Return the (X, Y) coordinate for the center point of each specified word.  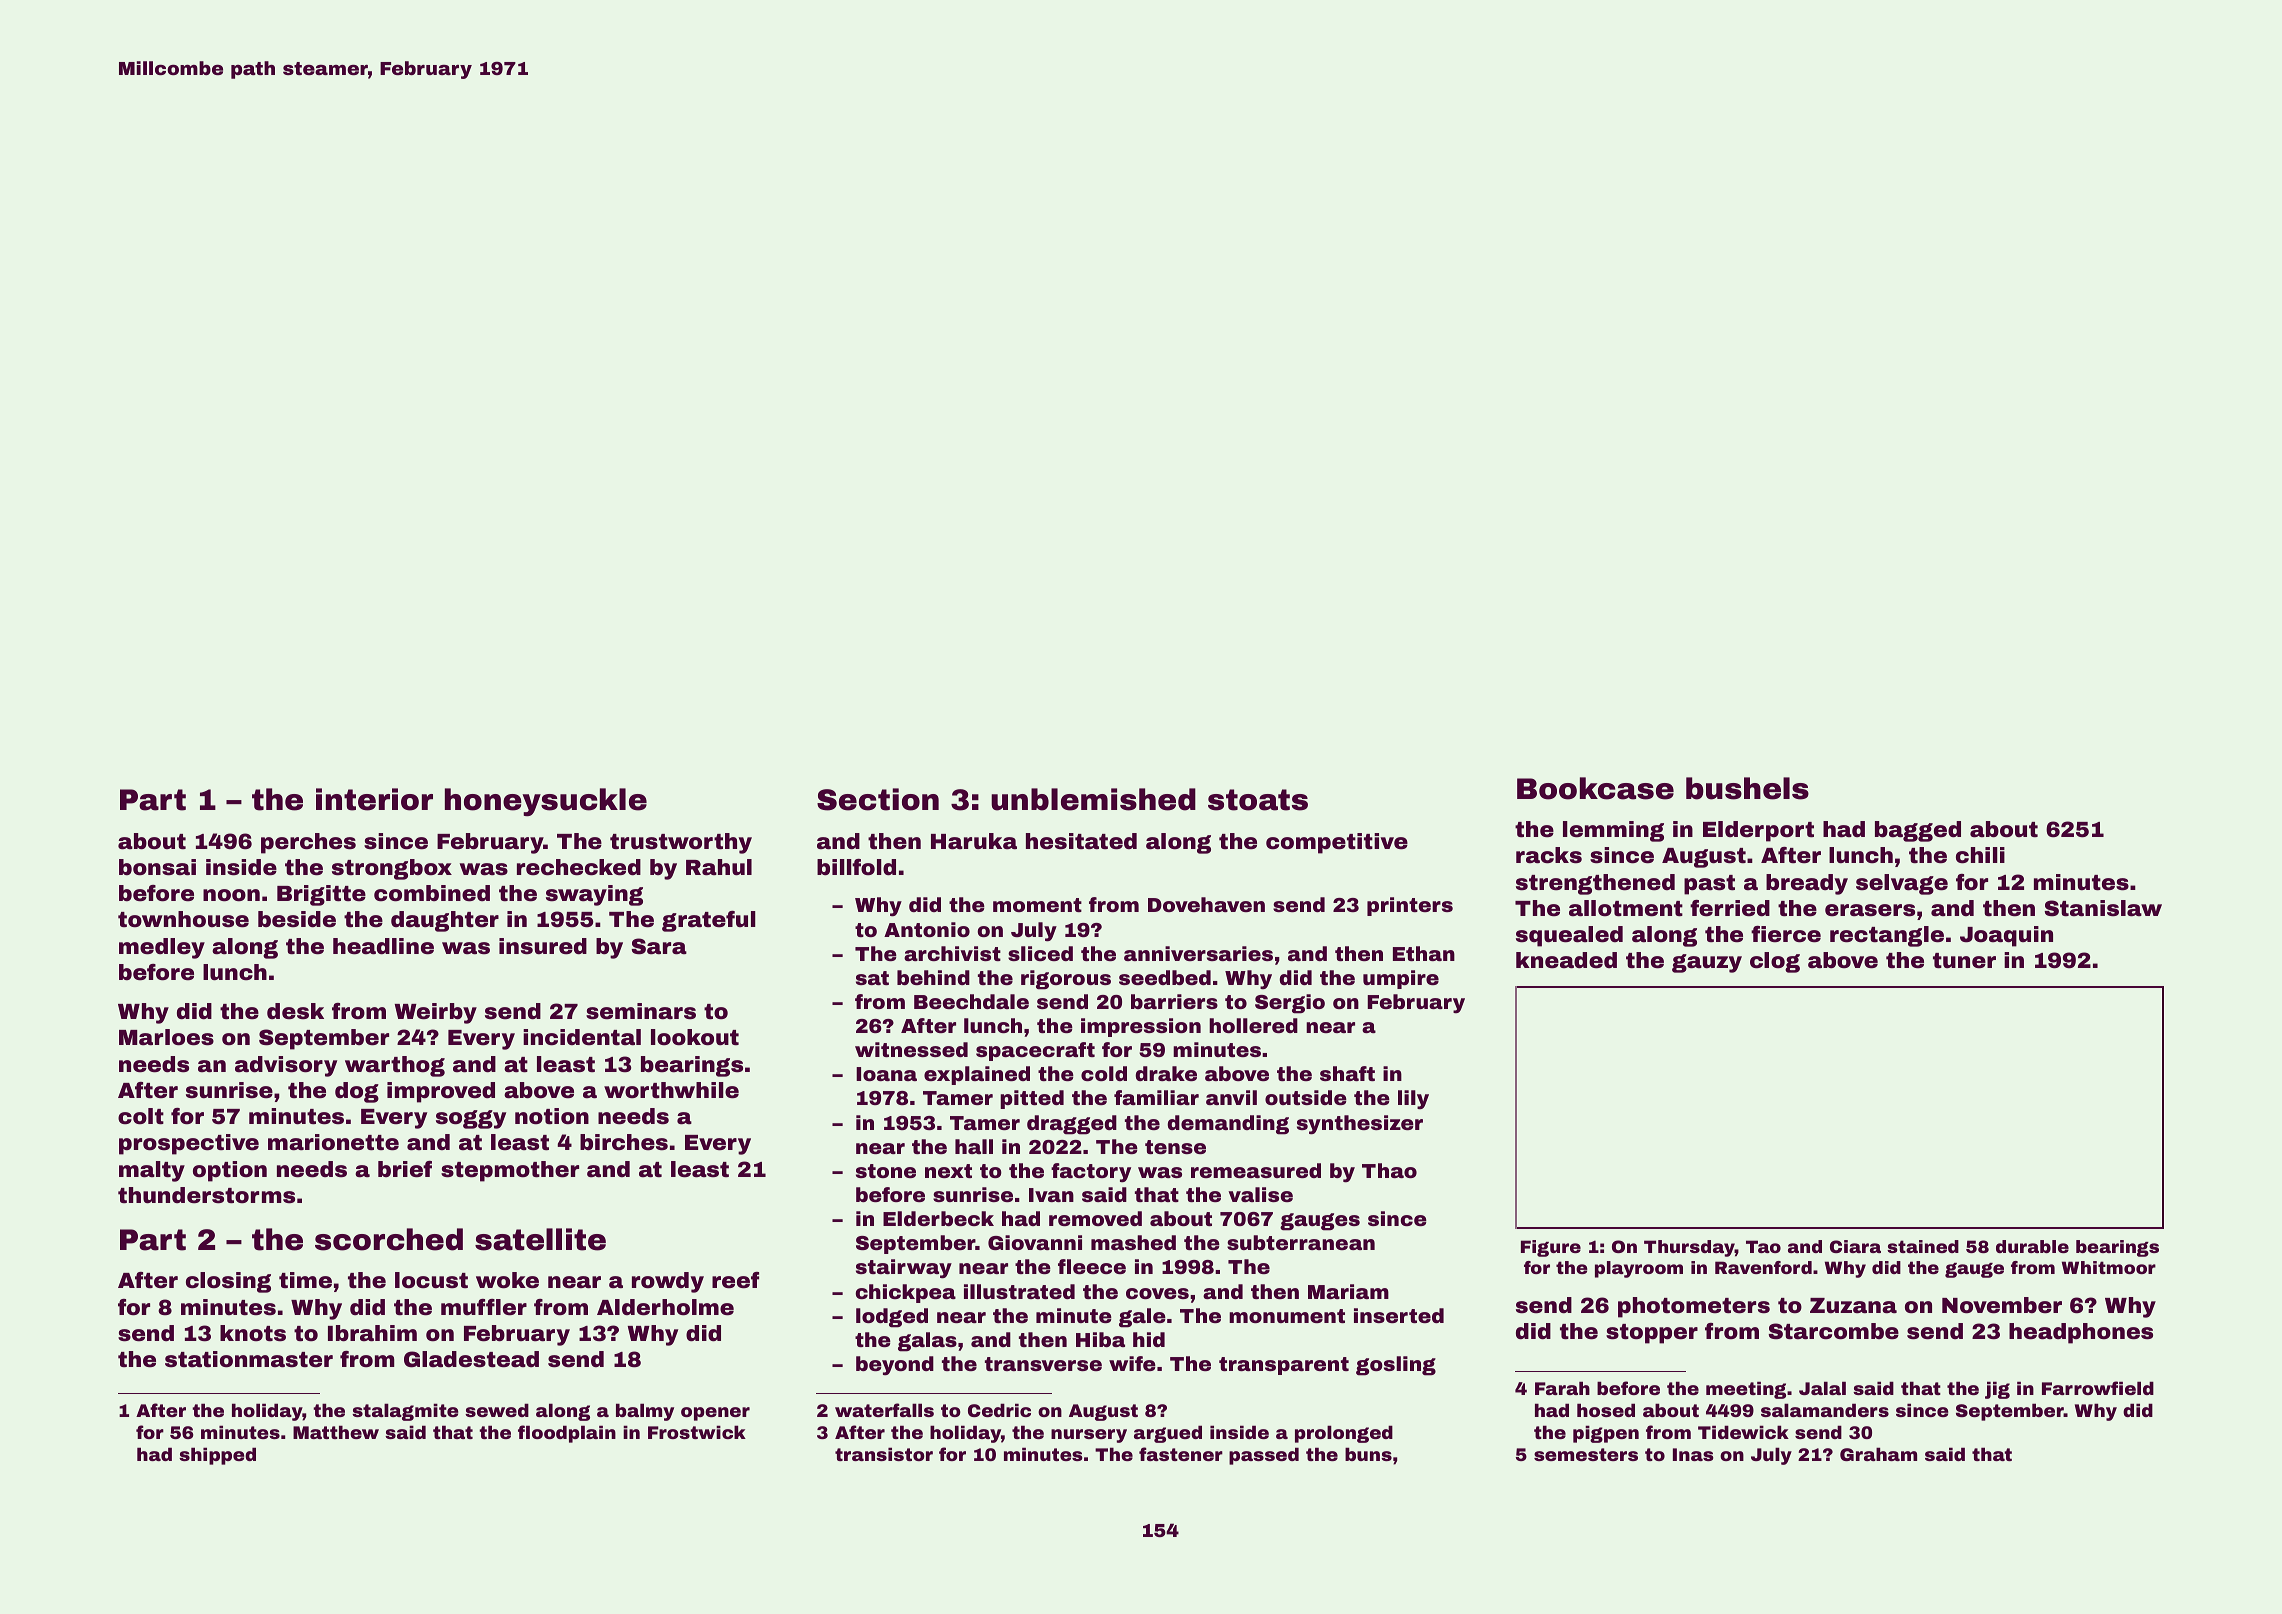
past (1709, 885)
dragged (1072, 1125)
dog (357, 1092)
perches (308, 843)
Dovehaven (1206, 904)
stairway (904, 1269)
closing (228, 1282)
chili (1980, 855)
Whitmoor (2109, 1267)
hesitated (1081, 841)
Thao (1389, 1170)
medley (162, 948)
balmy (645, 1412)
